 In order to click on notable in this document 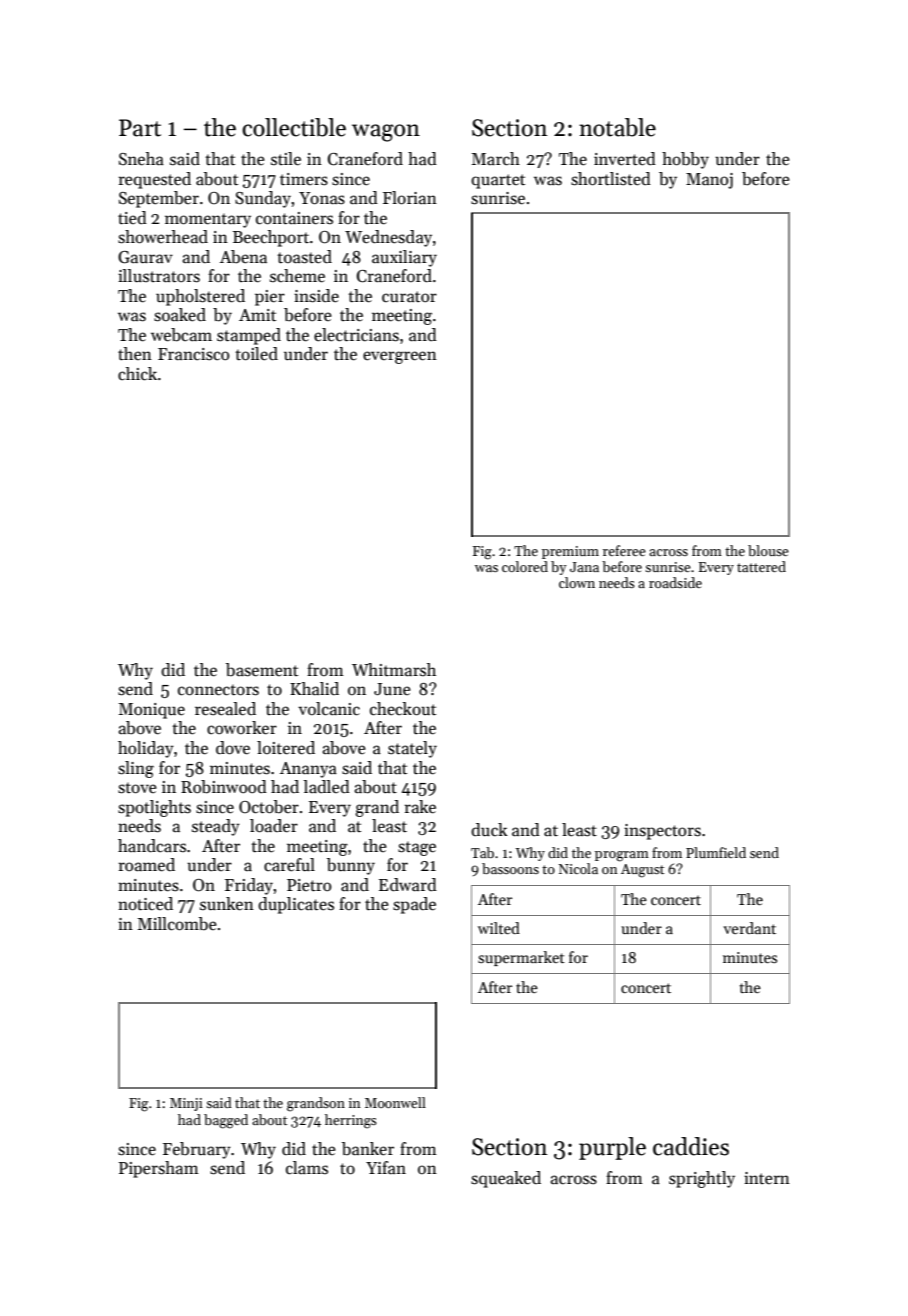, I will do `click(617, 127)`.
